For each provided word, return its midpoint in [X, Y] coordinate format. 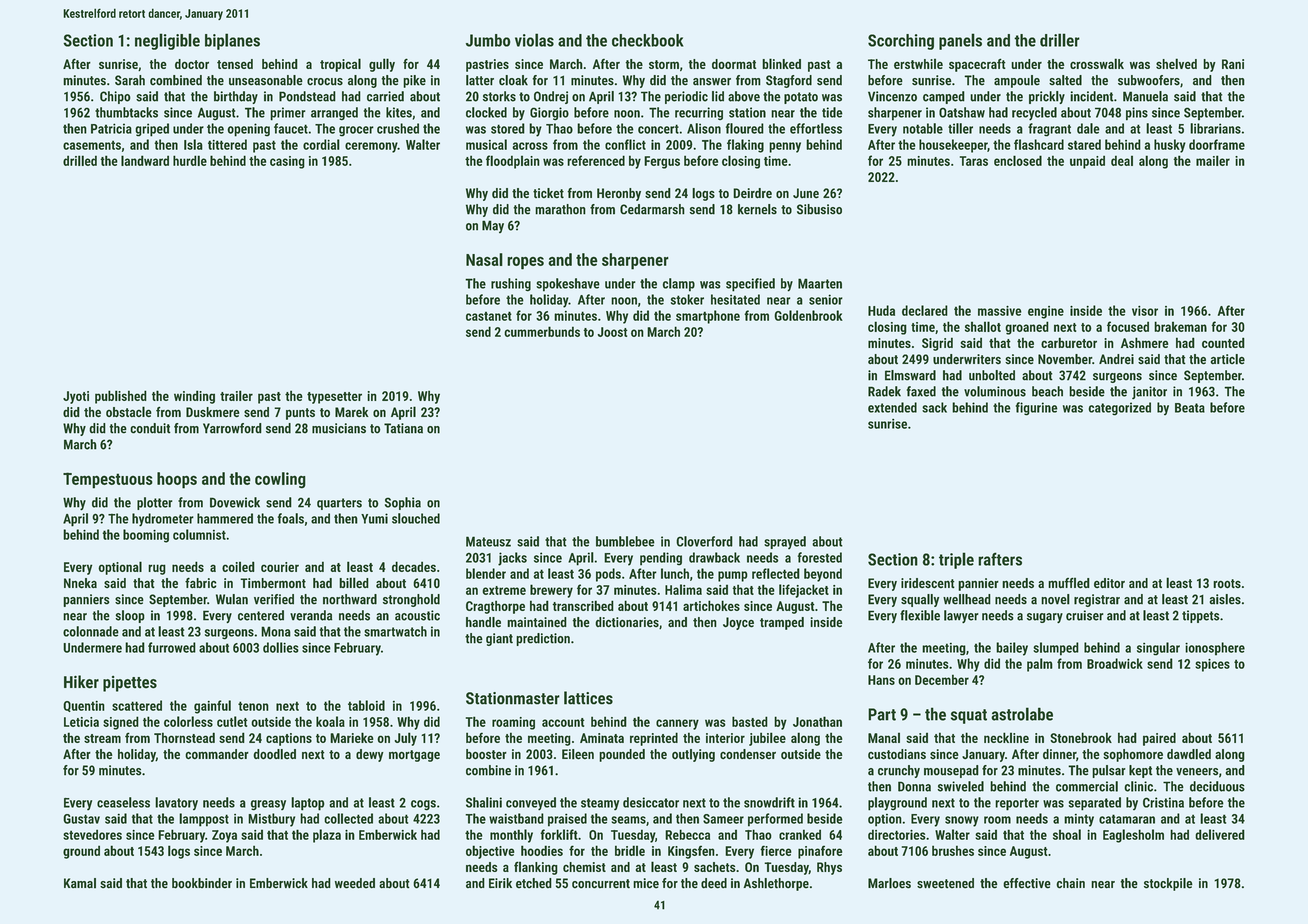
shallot [983, 326]
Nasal [484, 259]
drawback [714, 557]
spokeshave [568, 285]
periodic [686, 97]
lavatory [176, 803]
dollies [281, 647]
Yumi [374, 518]
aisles [1225, 599]
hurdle [190, 160]
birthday [236, 97]
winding [194, 397]
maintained [537, 622]
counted [1223, 342]
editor [1109, 583]
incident [1091, 96]
